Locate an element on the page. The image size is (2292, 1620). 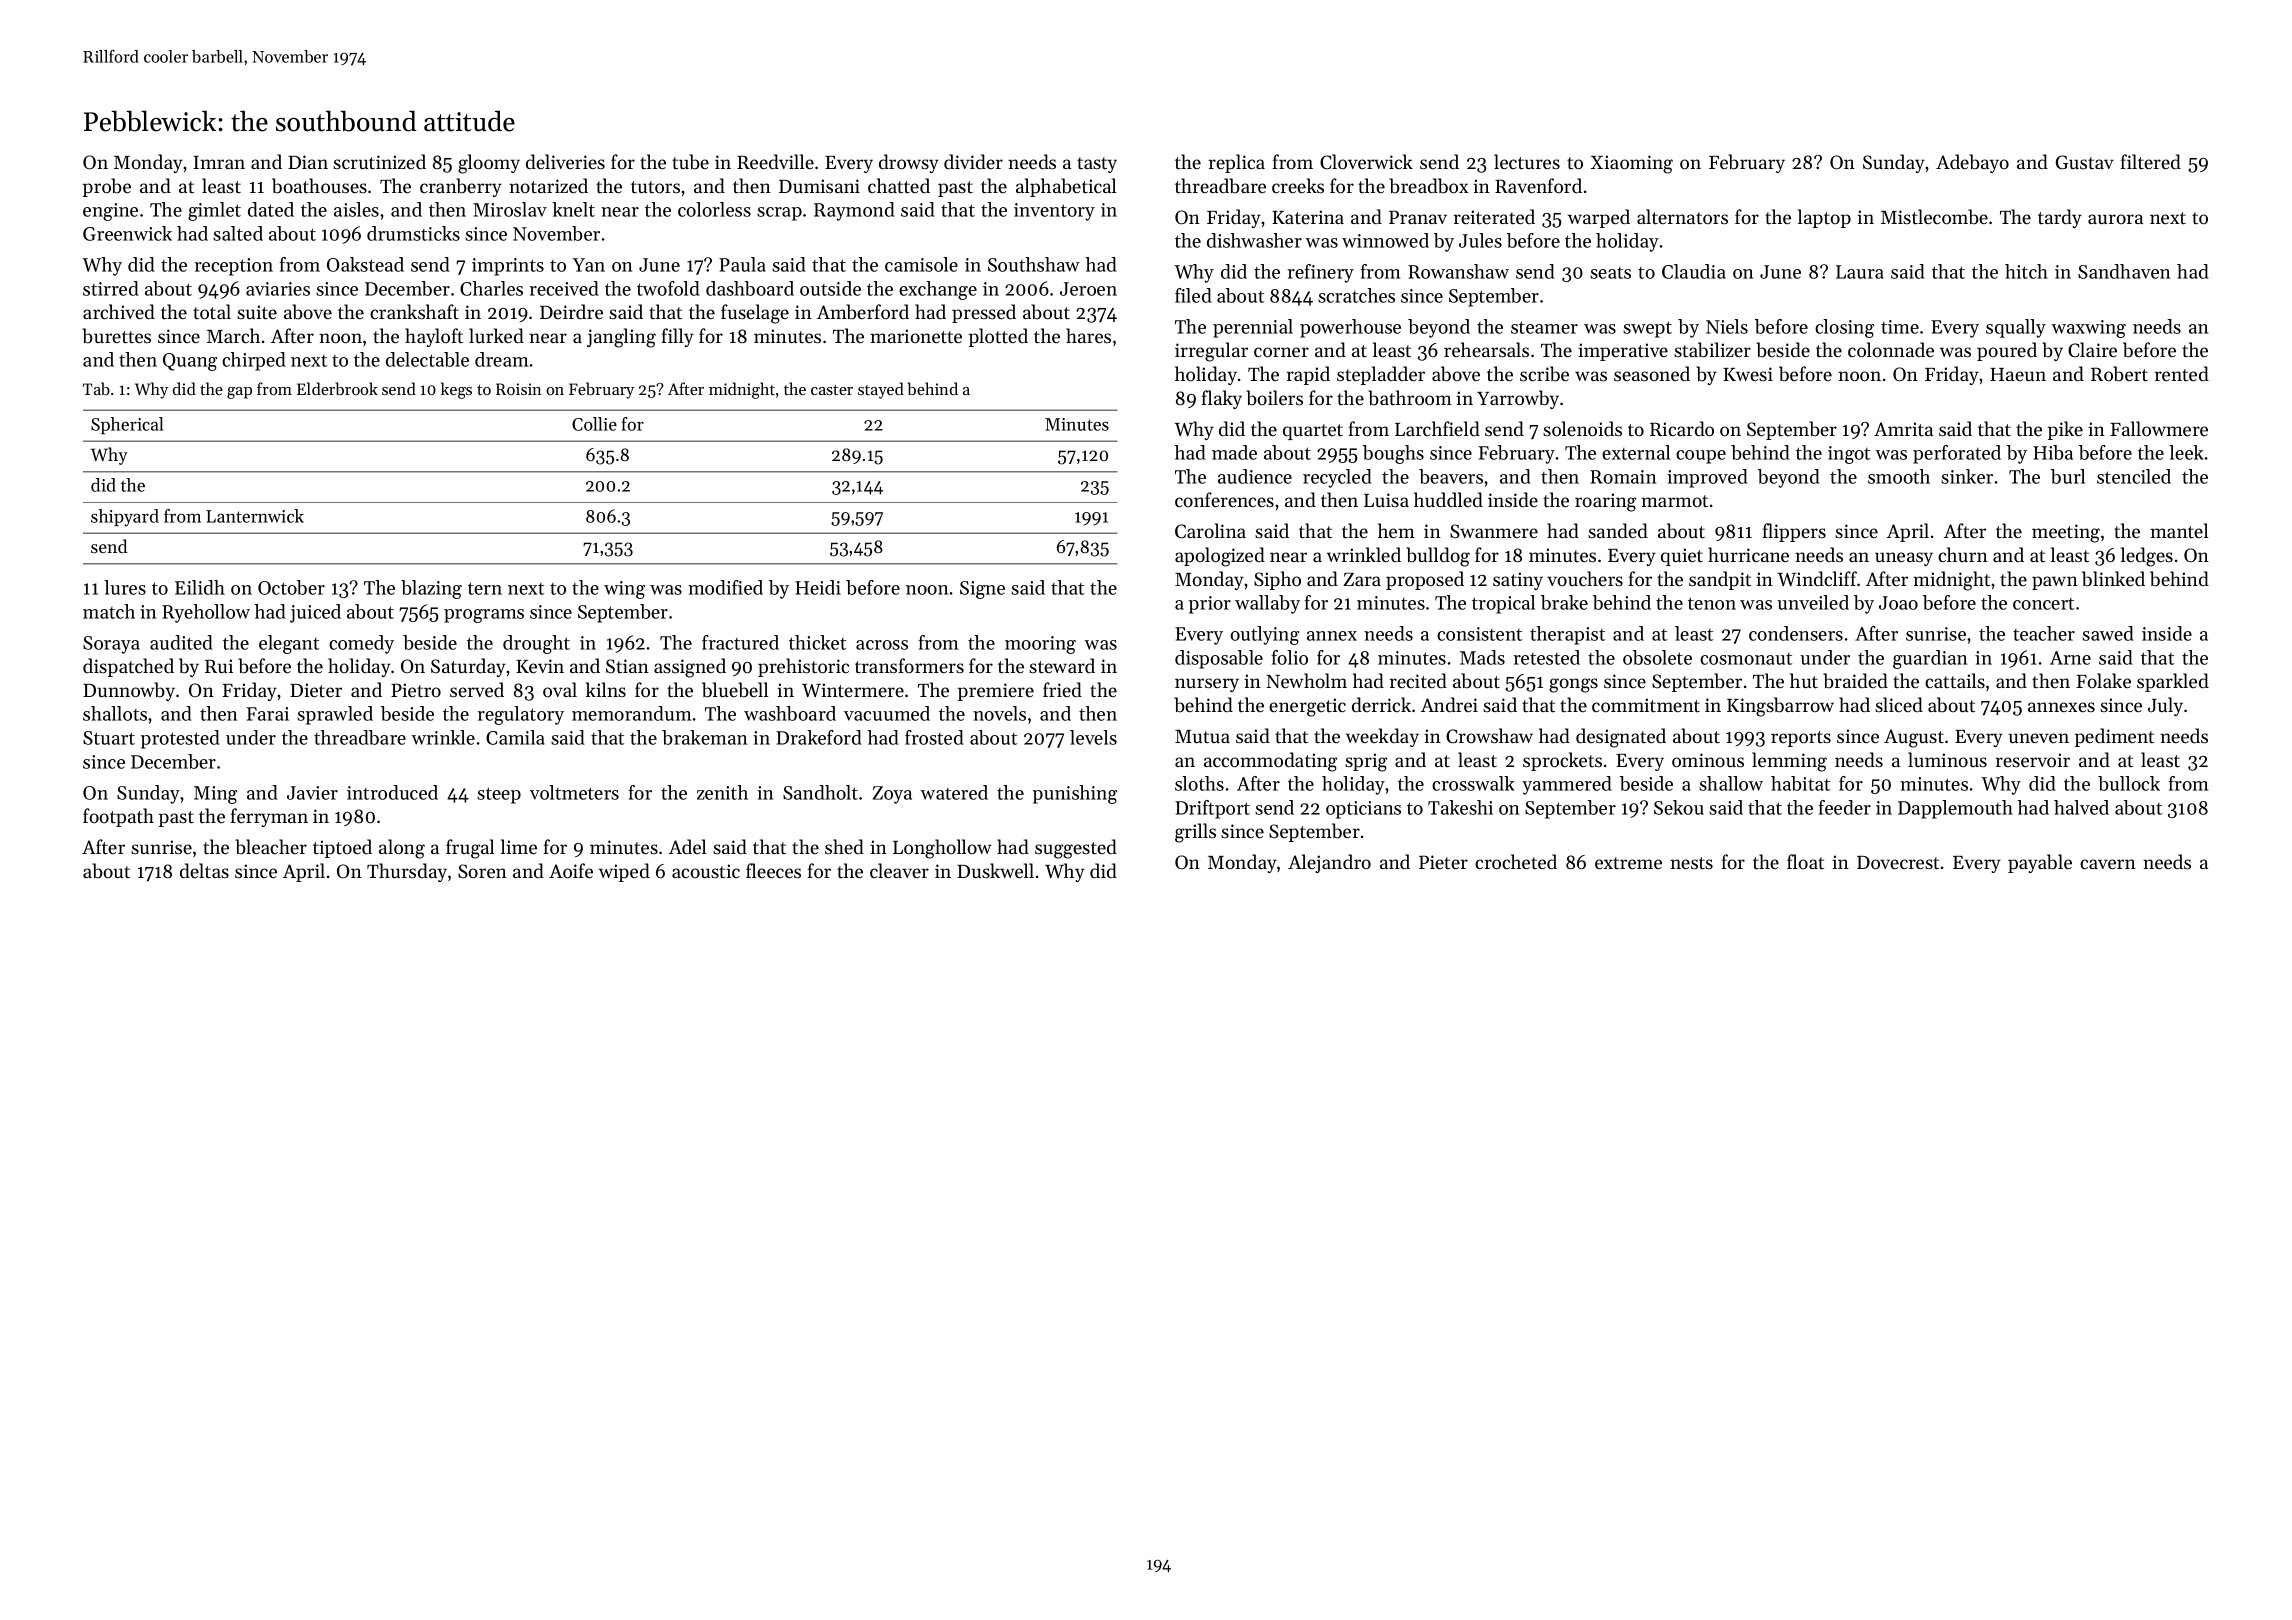
pediment is located at coordinates (2114, 737).
